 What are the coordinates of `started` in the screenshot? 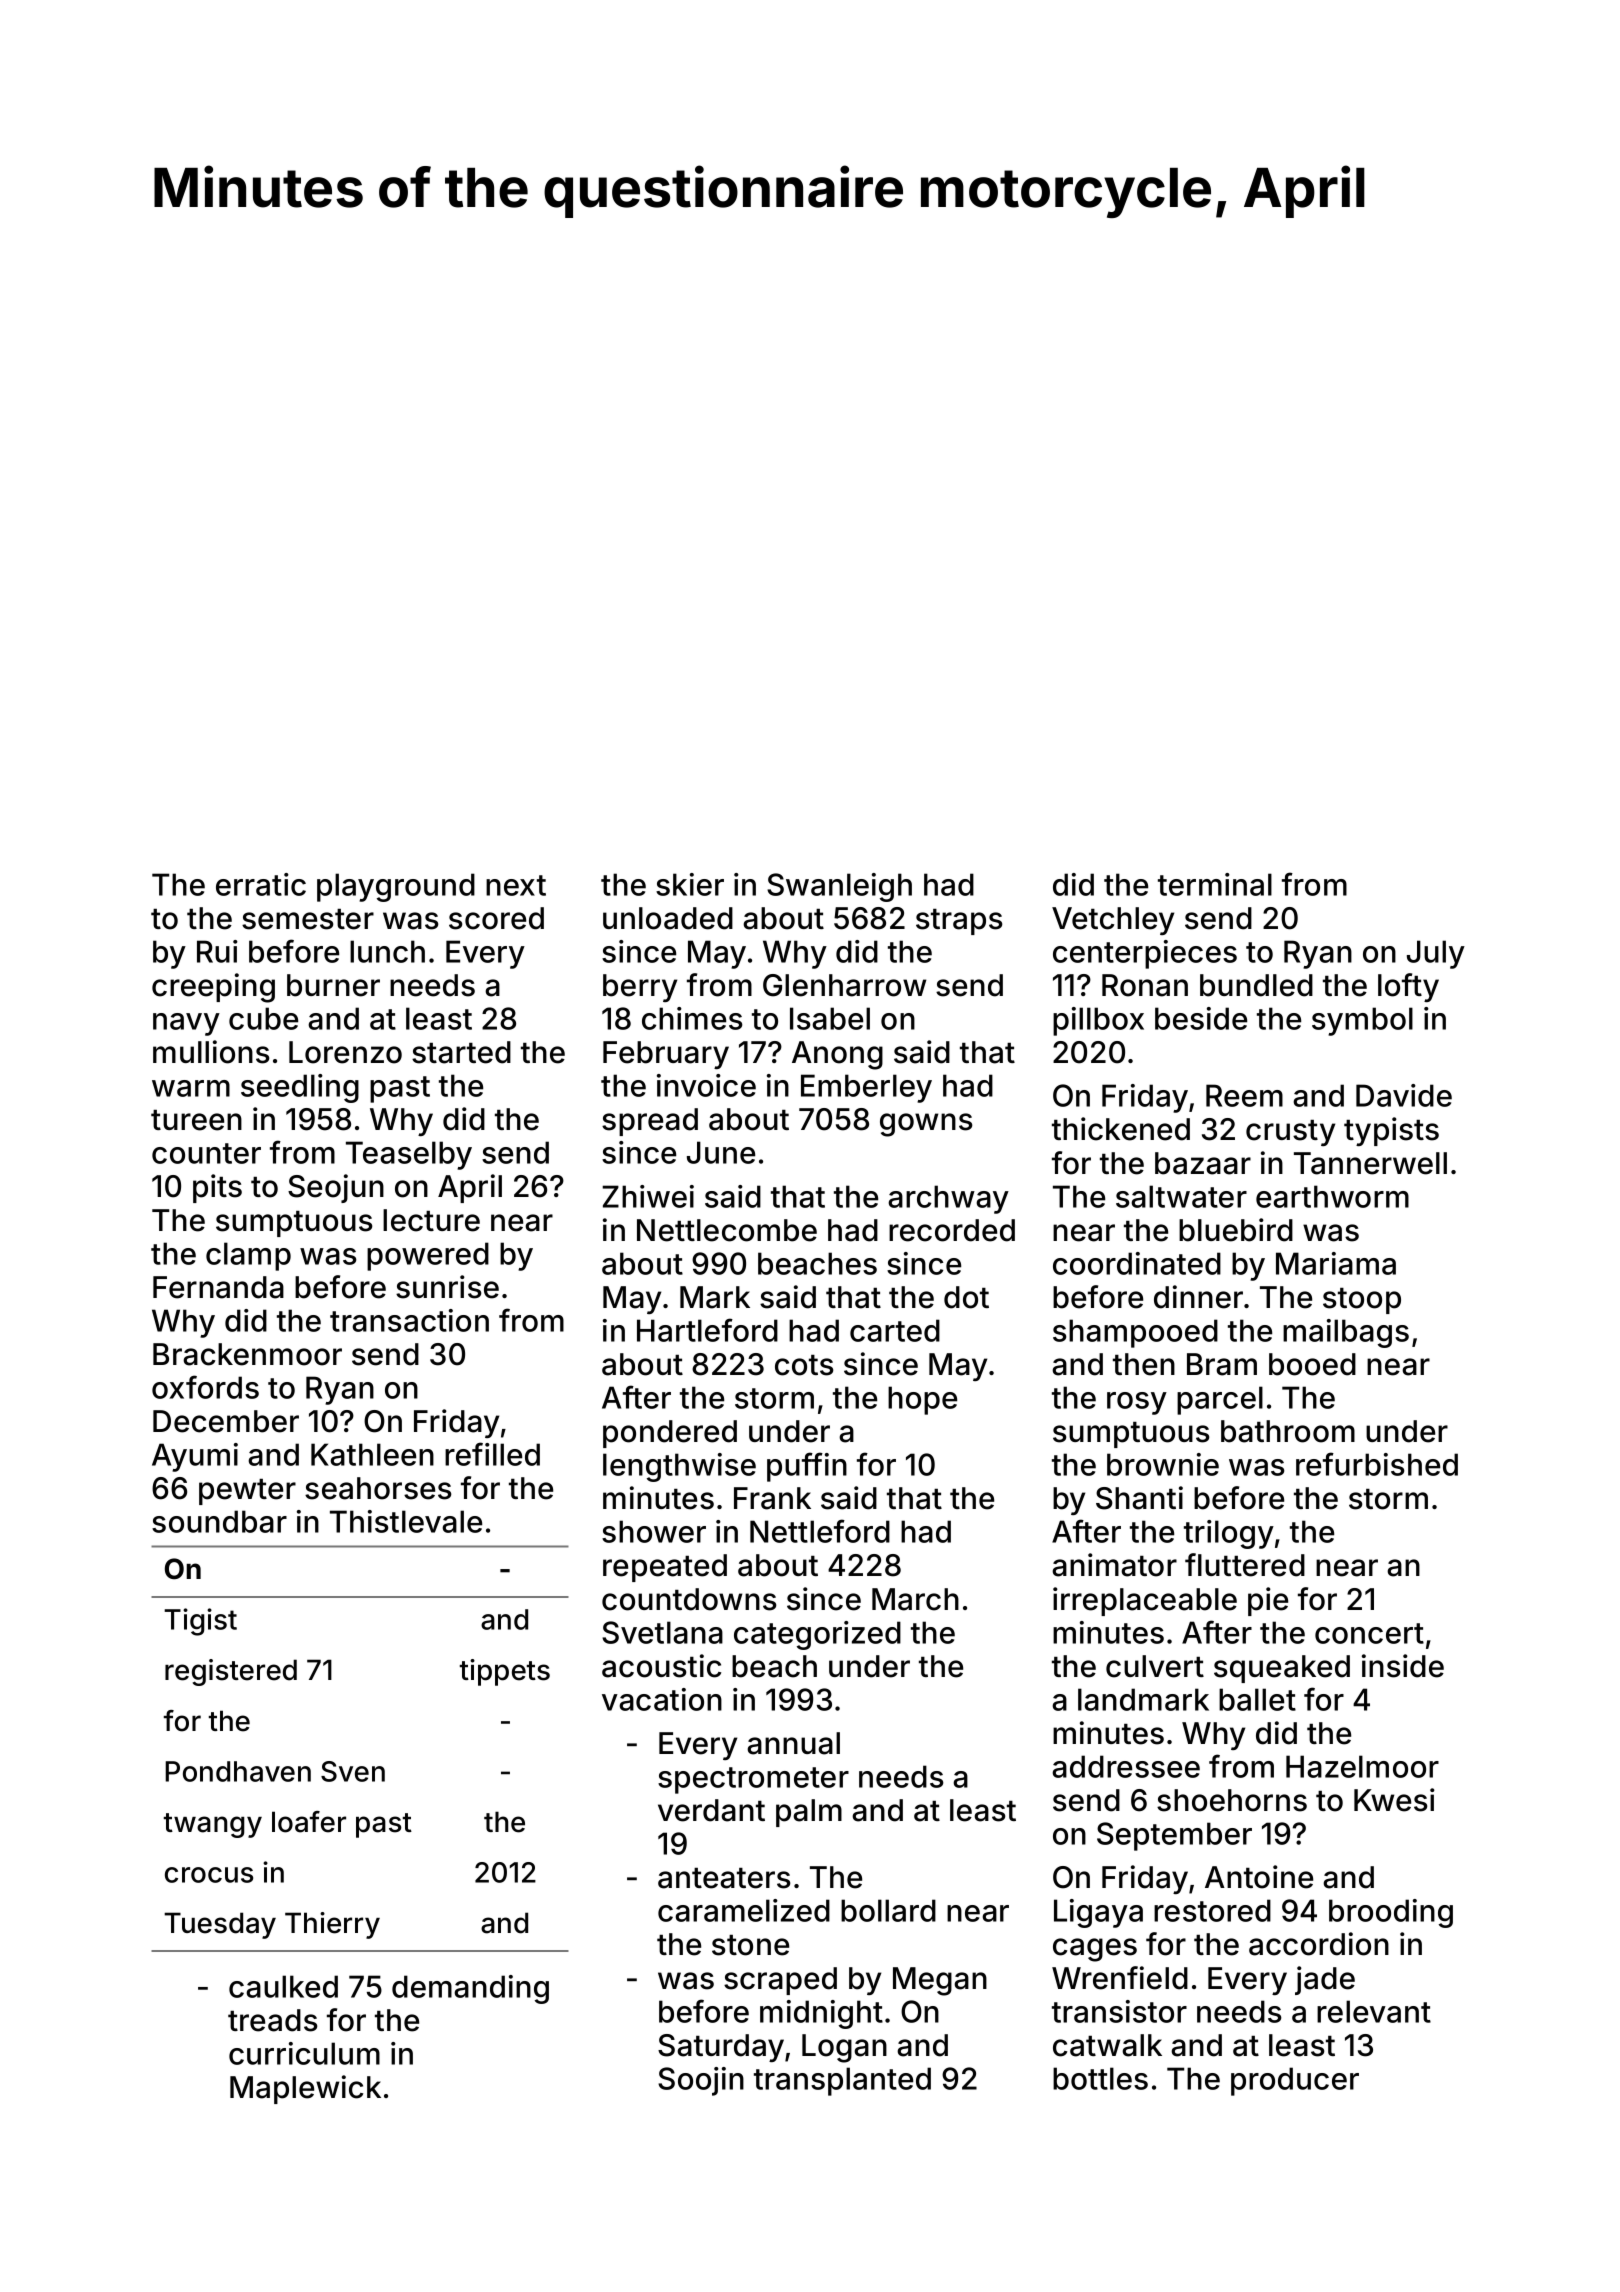 It's located at (461, 1052).
